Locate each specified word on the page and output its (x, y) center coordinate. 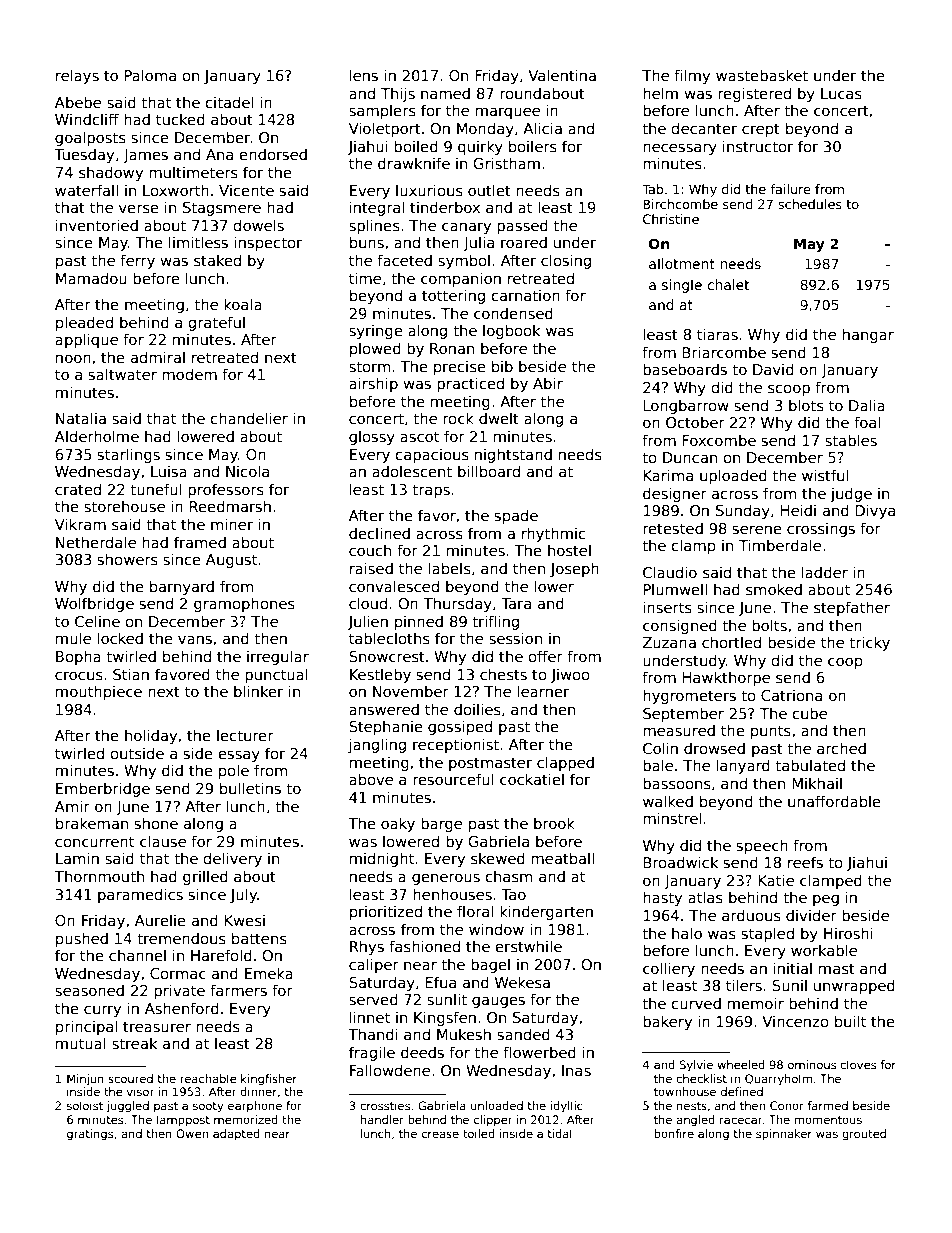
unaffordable (834, 801)
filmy (692, 76)
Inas (576, 1070)
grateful (216, 323)
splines (374, 226)
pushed (82, 939)
